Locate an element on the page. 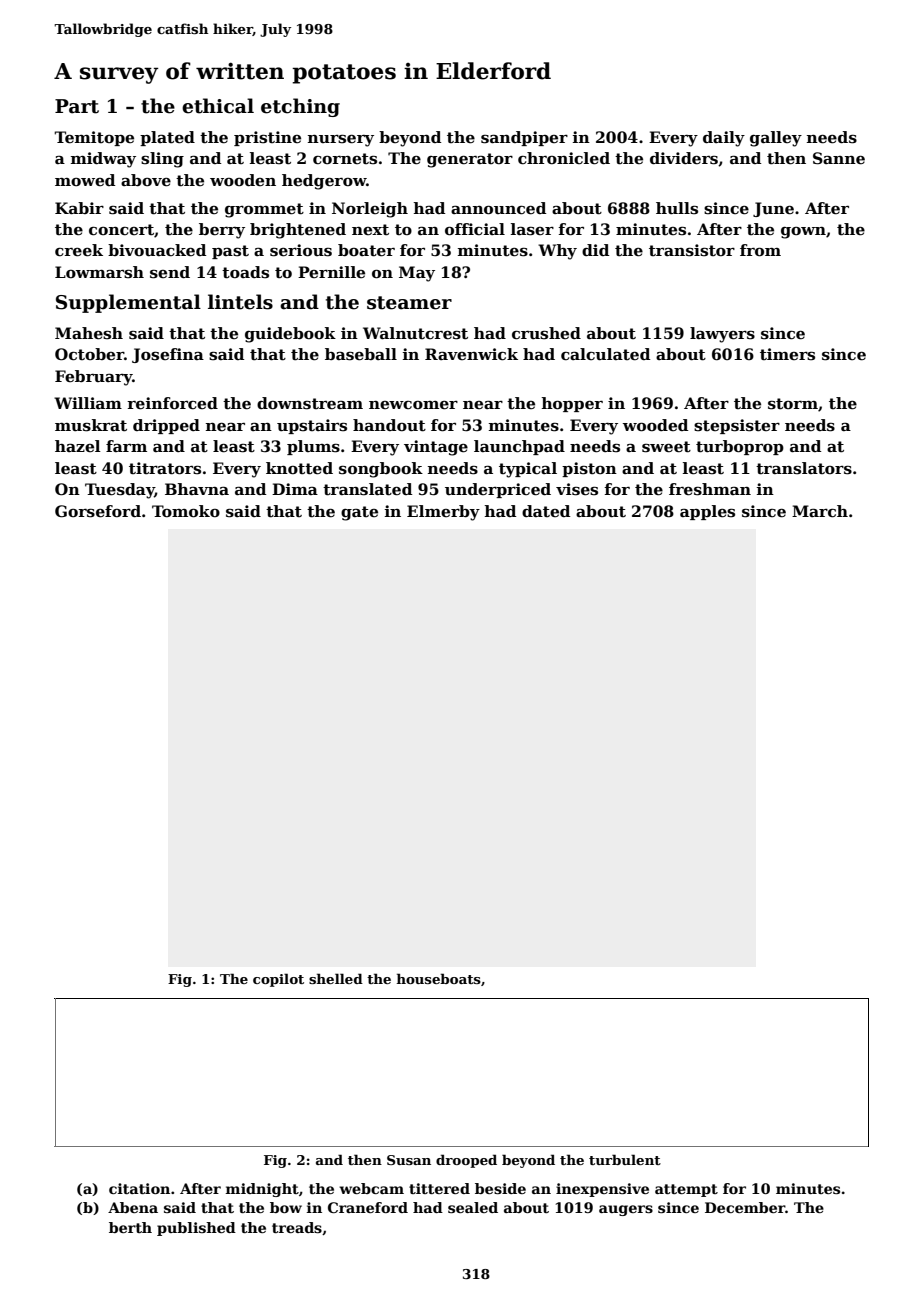 The image size is (924, 1308). Elmerby is located at coordinates (443, 513).
